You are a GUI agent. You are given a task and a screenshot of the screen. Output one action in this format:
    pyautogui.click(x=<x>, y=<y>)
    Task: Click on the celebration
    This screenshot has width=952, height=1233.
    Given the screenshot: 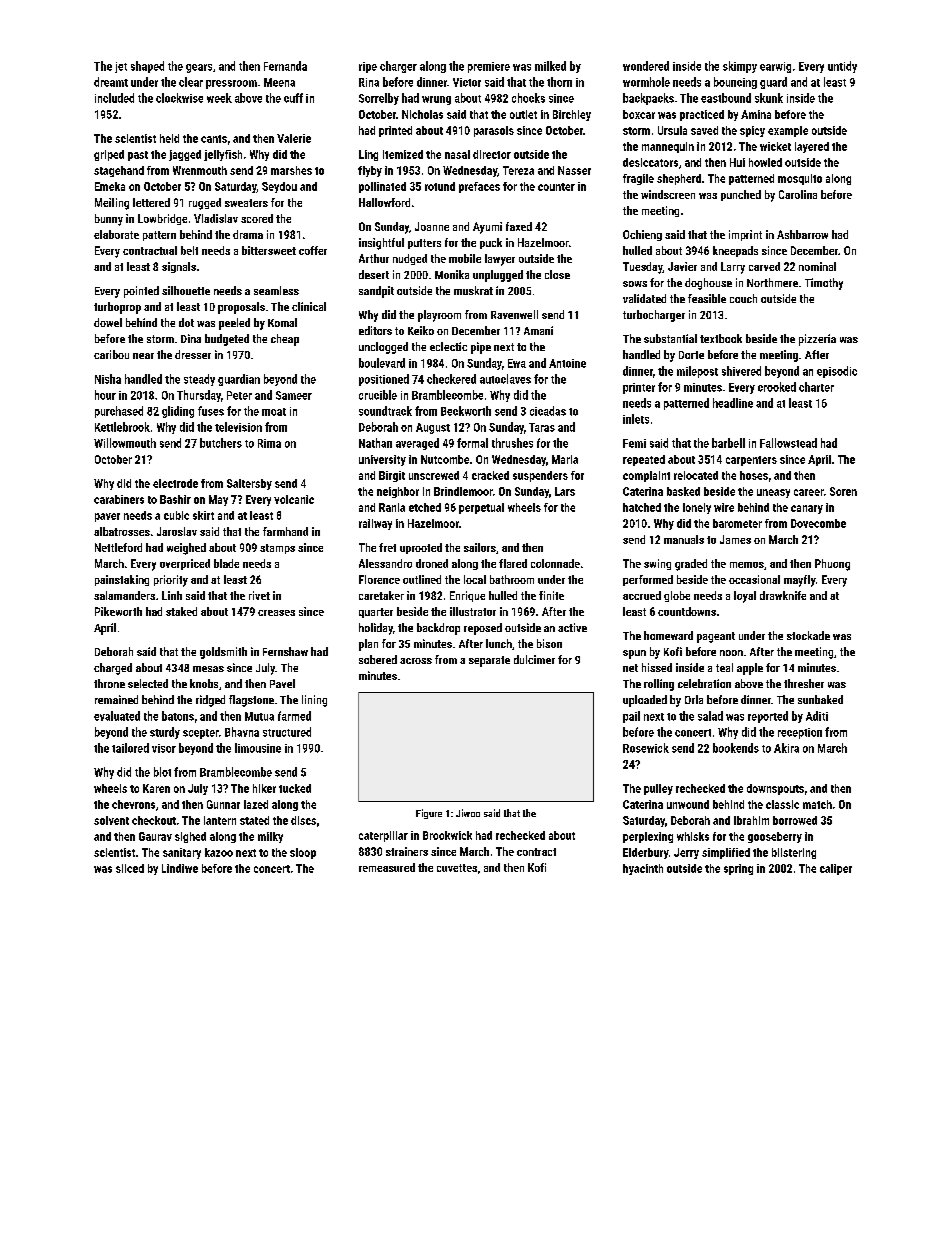 What is the action you would take?
    pyautogui.click(x=704, y=683)
